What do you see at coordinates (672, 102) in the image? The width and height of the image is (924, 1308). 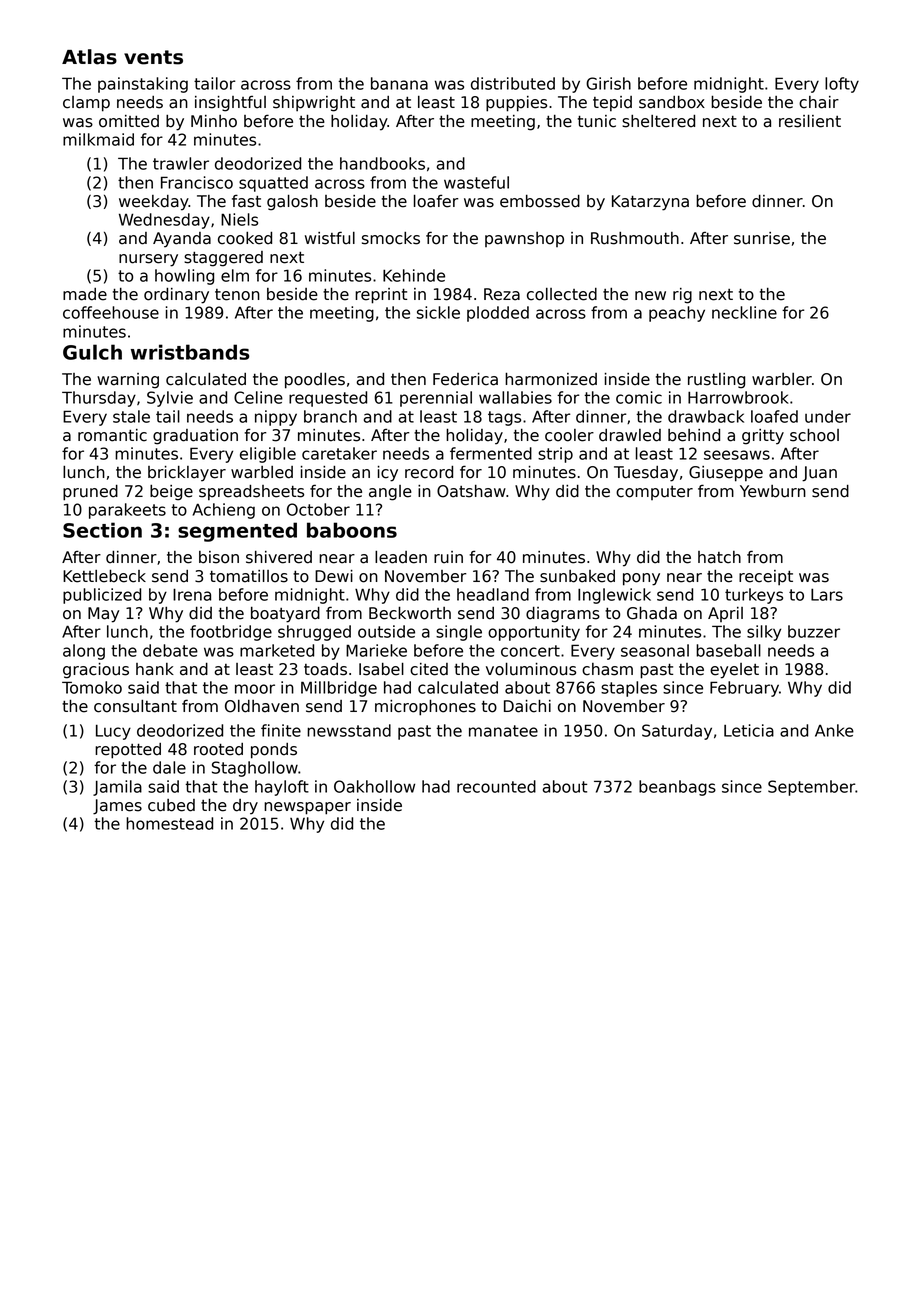 I see `sandbox` at bounding box center [672, 102].
